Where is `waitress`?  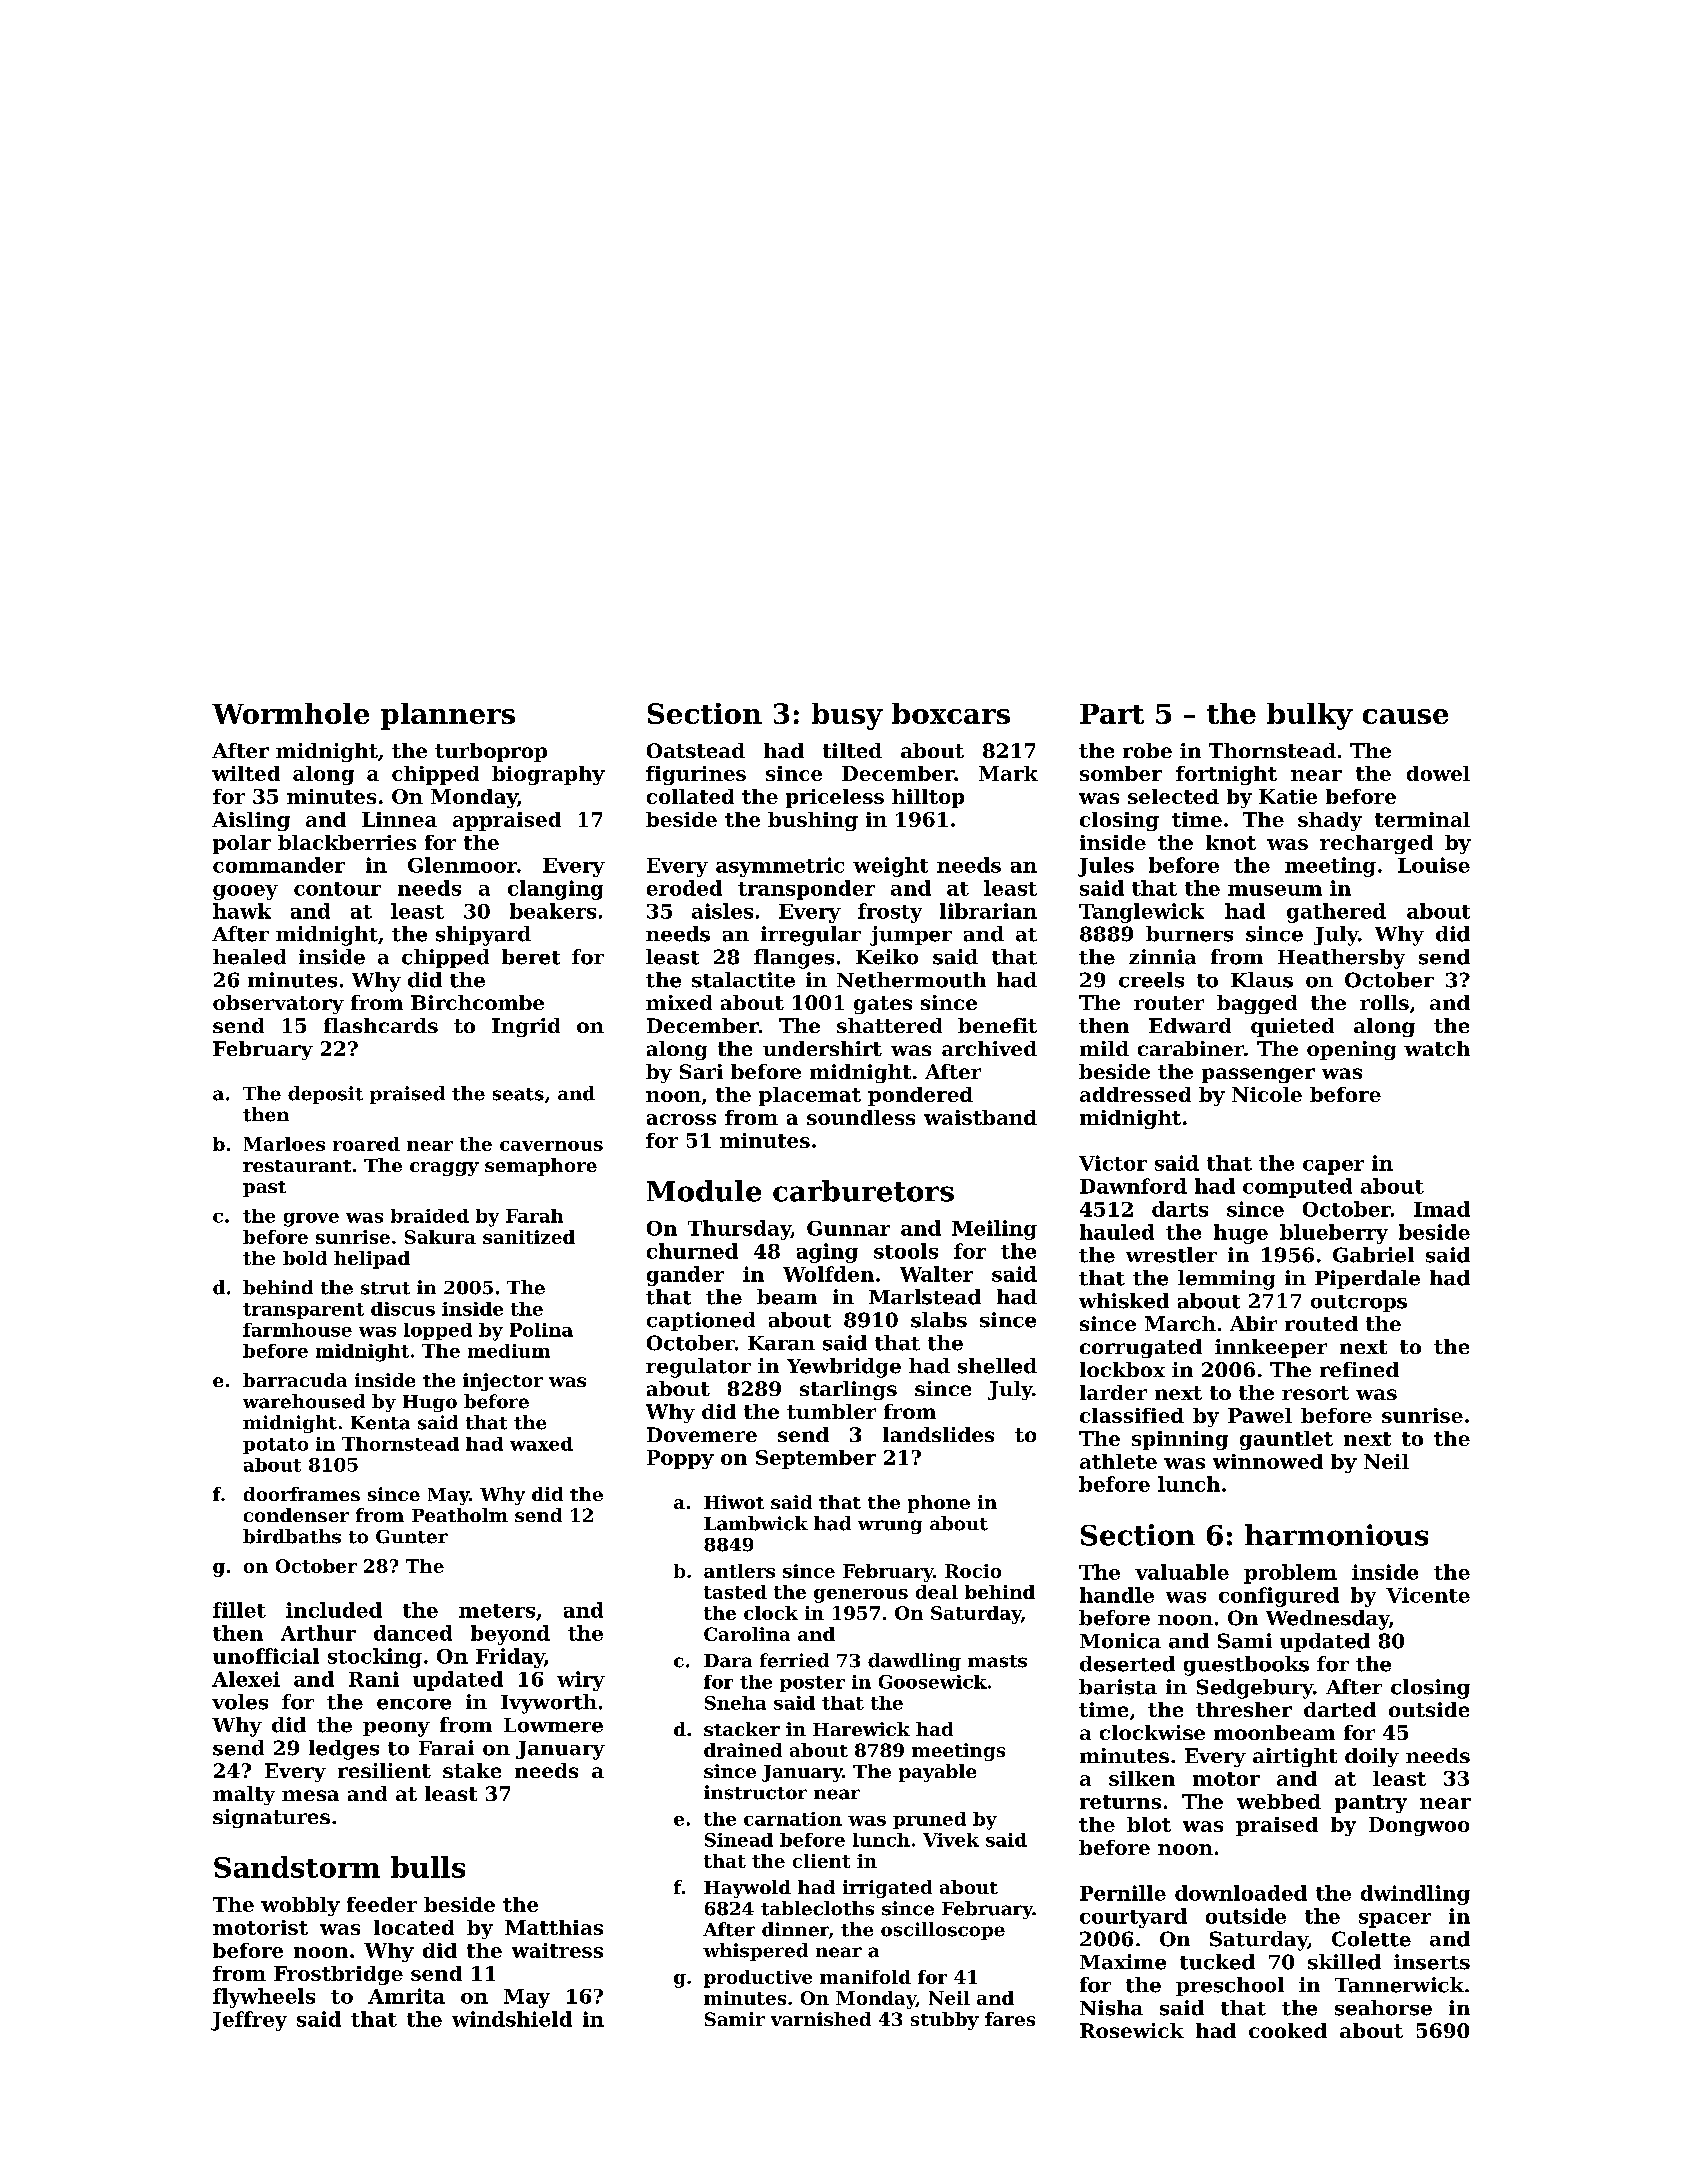 waitress is located at coordinates (557, 1950).
